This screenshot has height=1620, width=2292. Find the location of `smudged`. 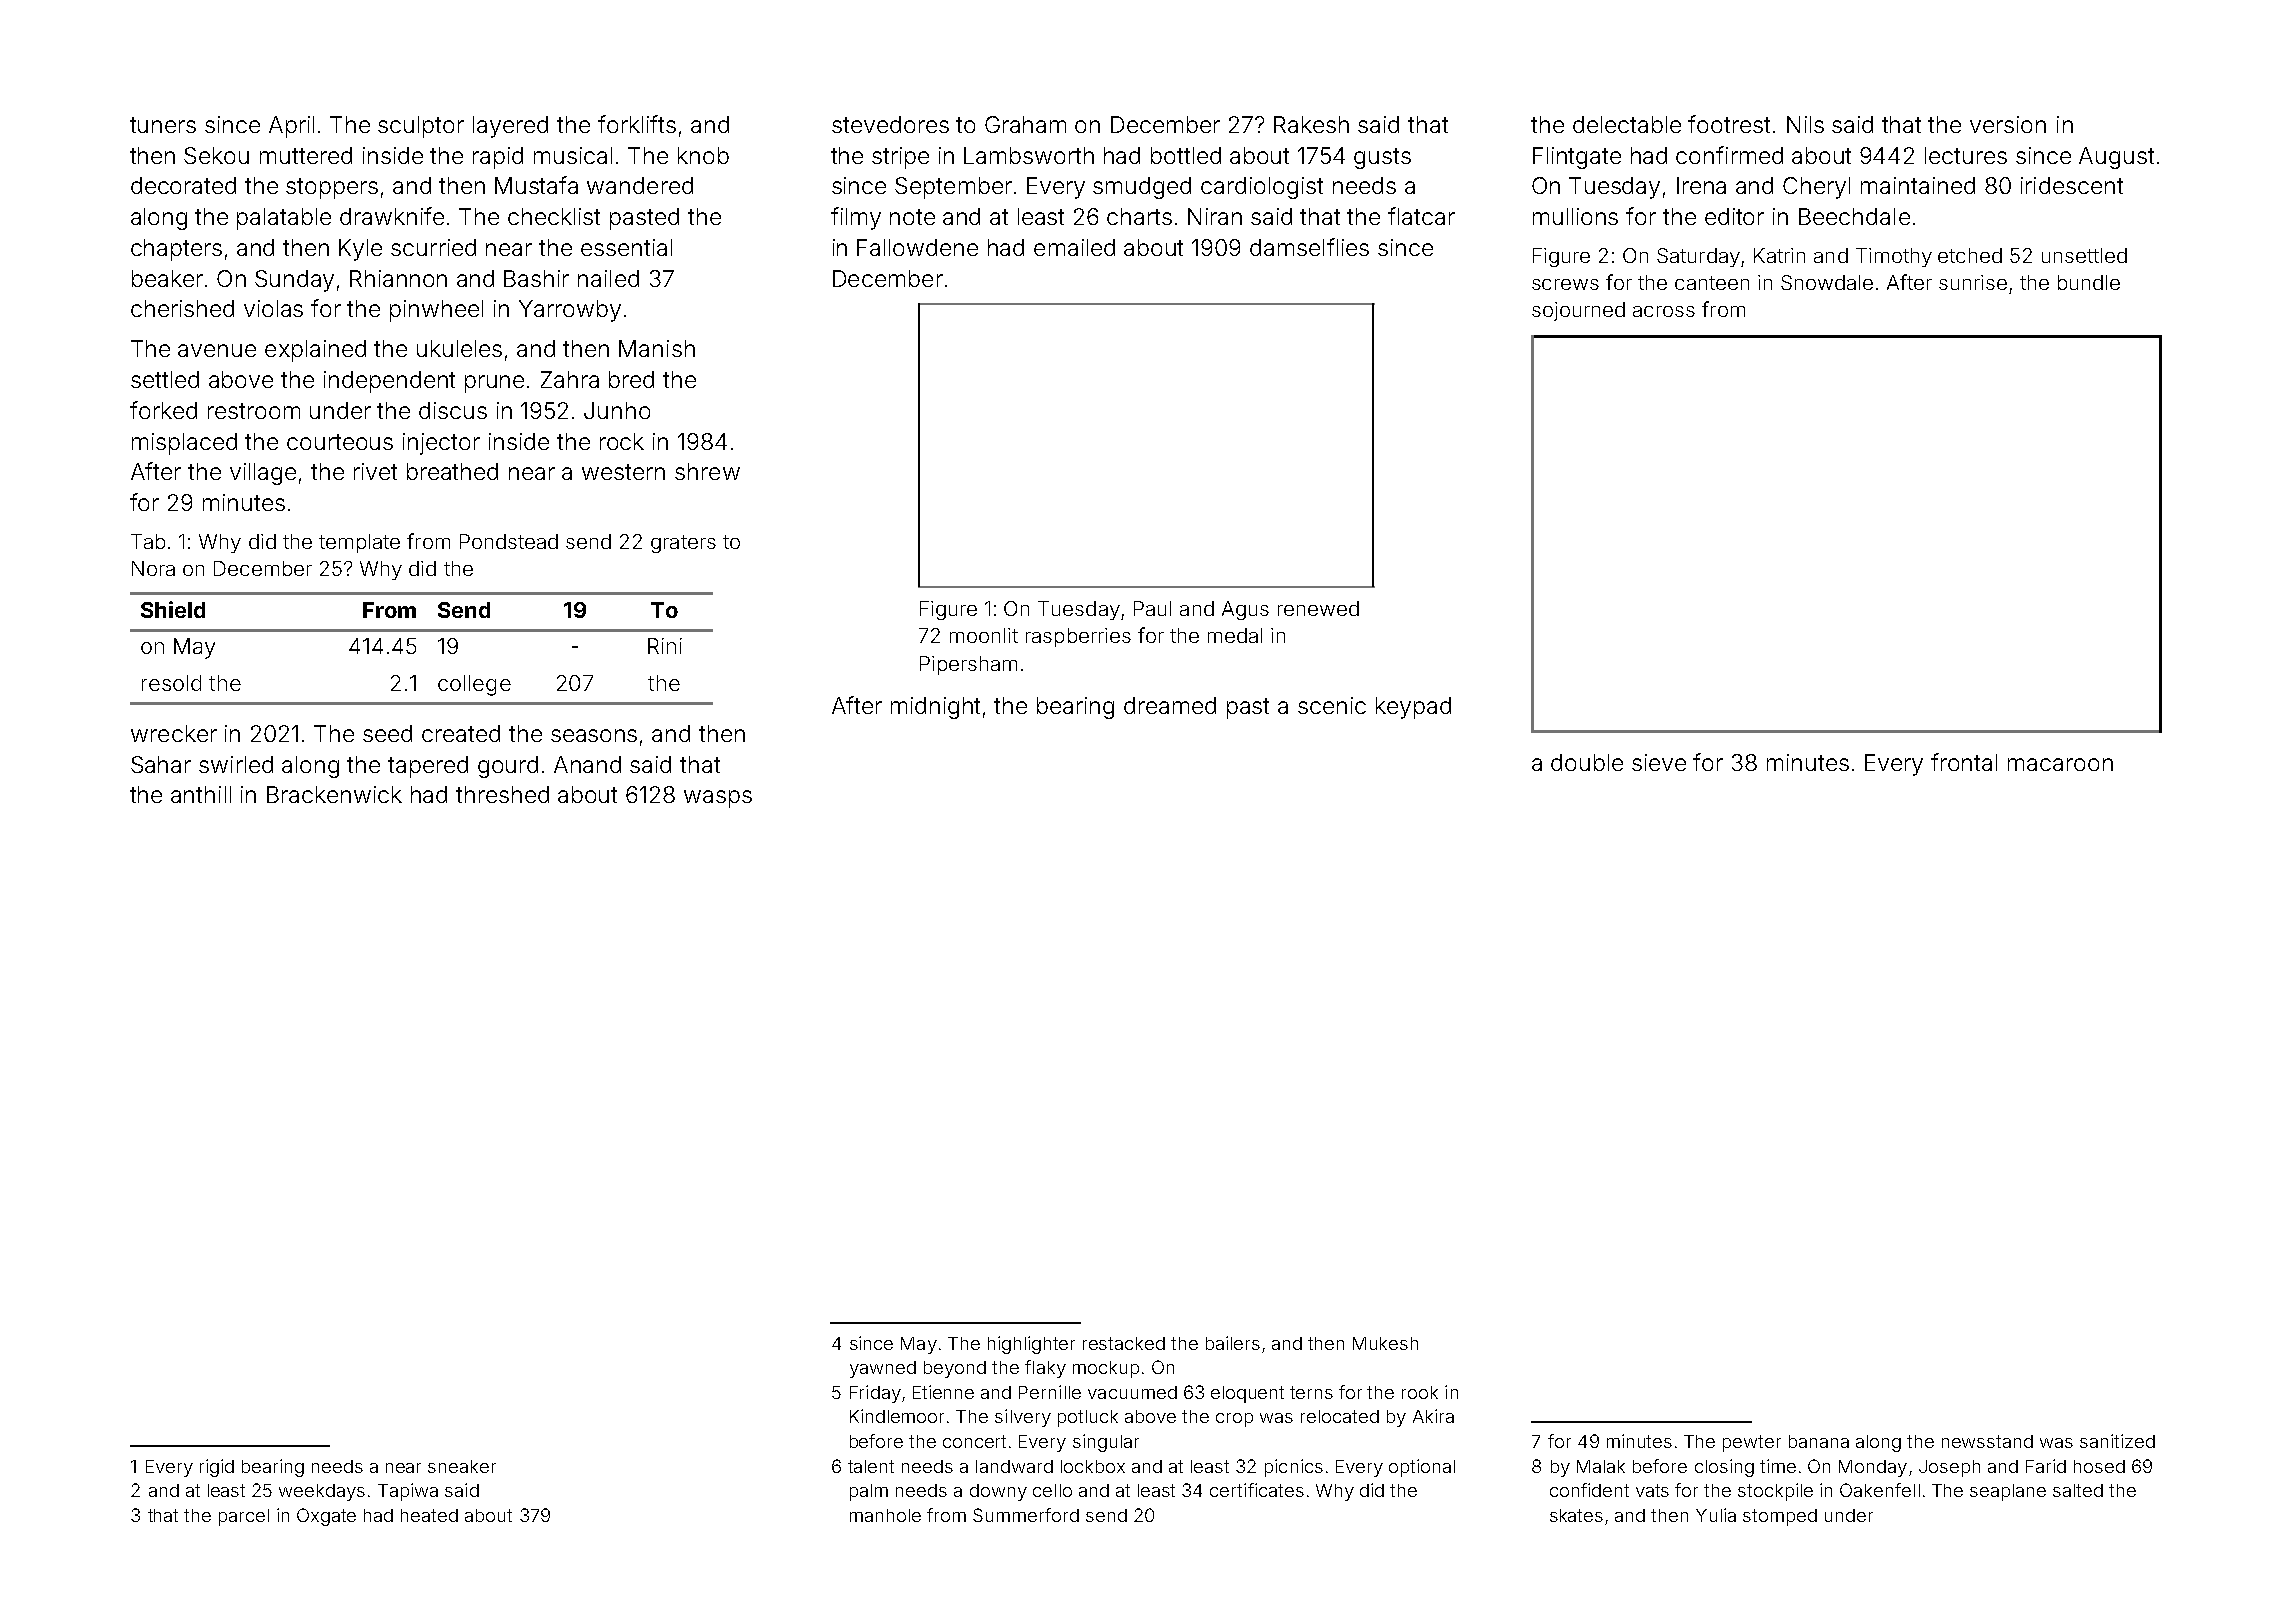

smudged is located at coordinates (1142, 188).
